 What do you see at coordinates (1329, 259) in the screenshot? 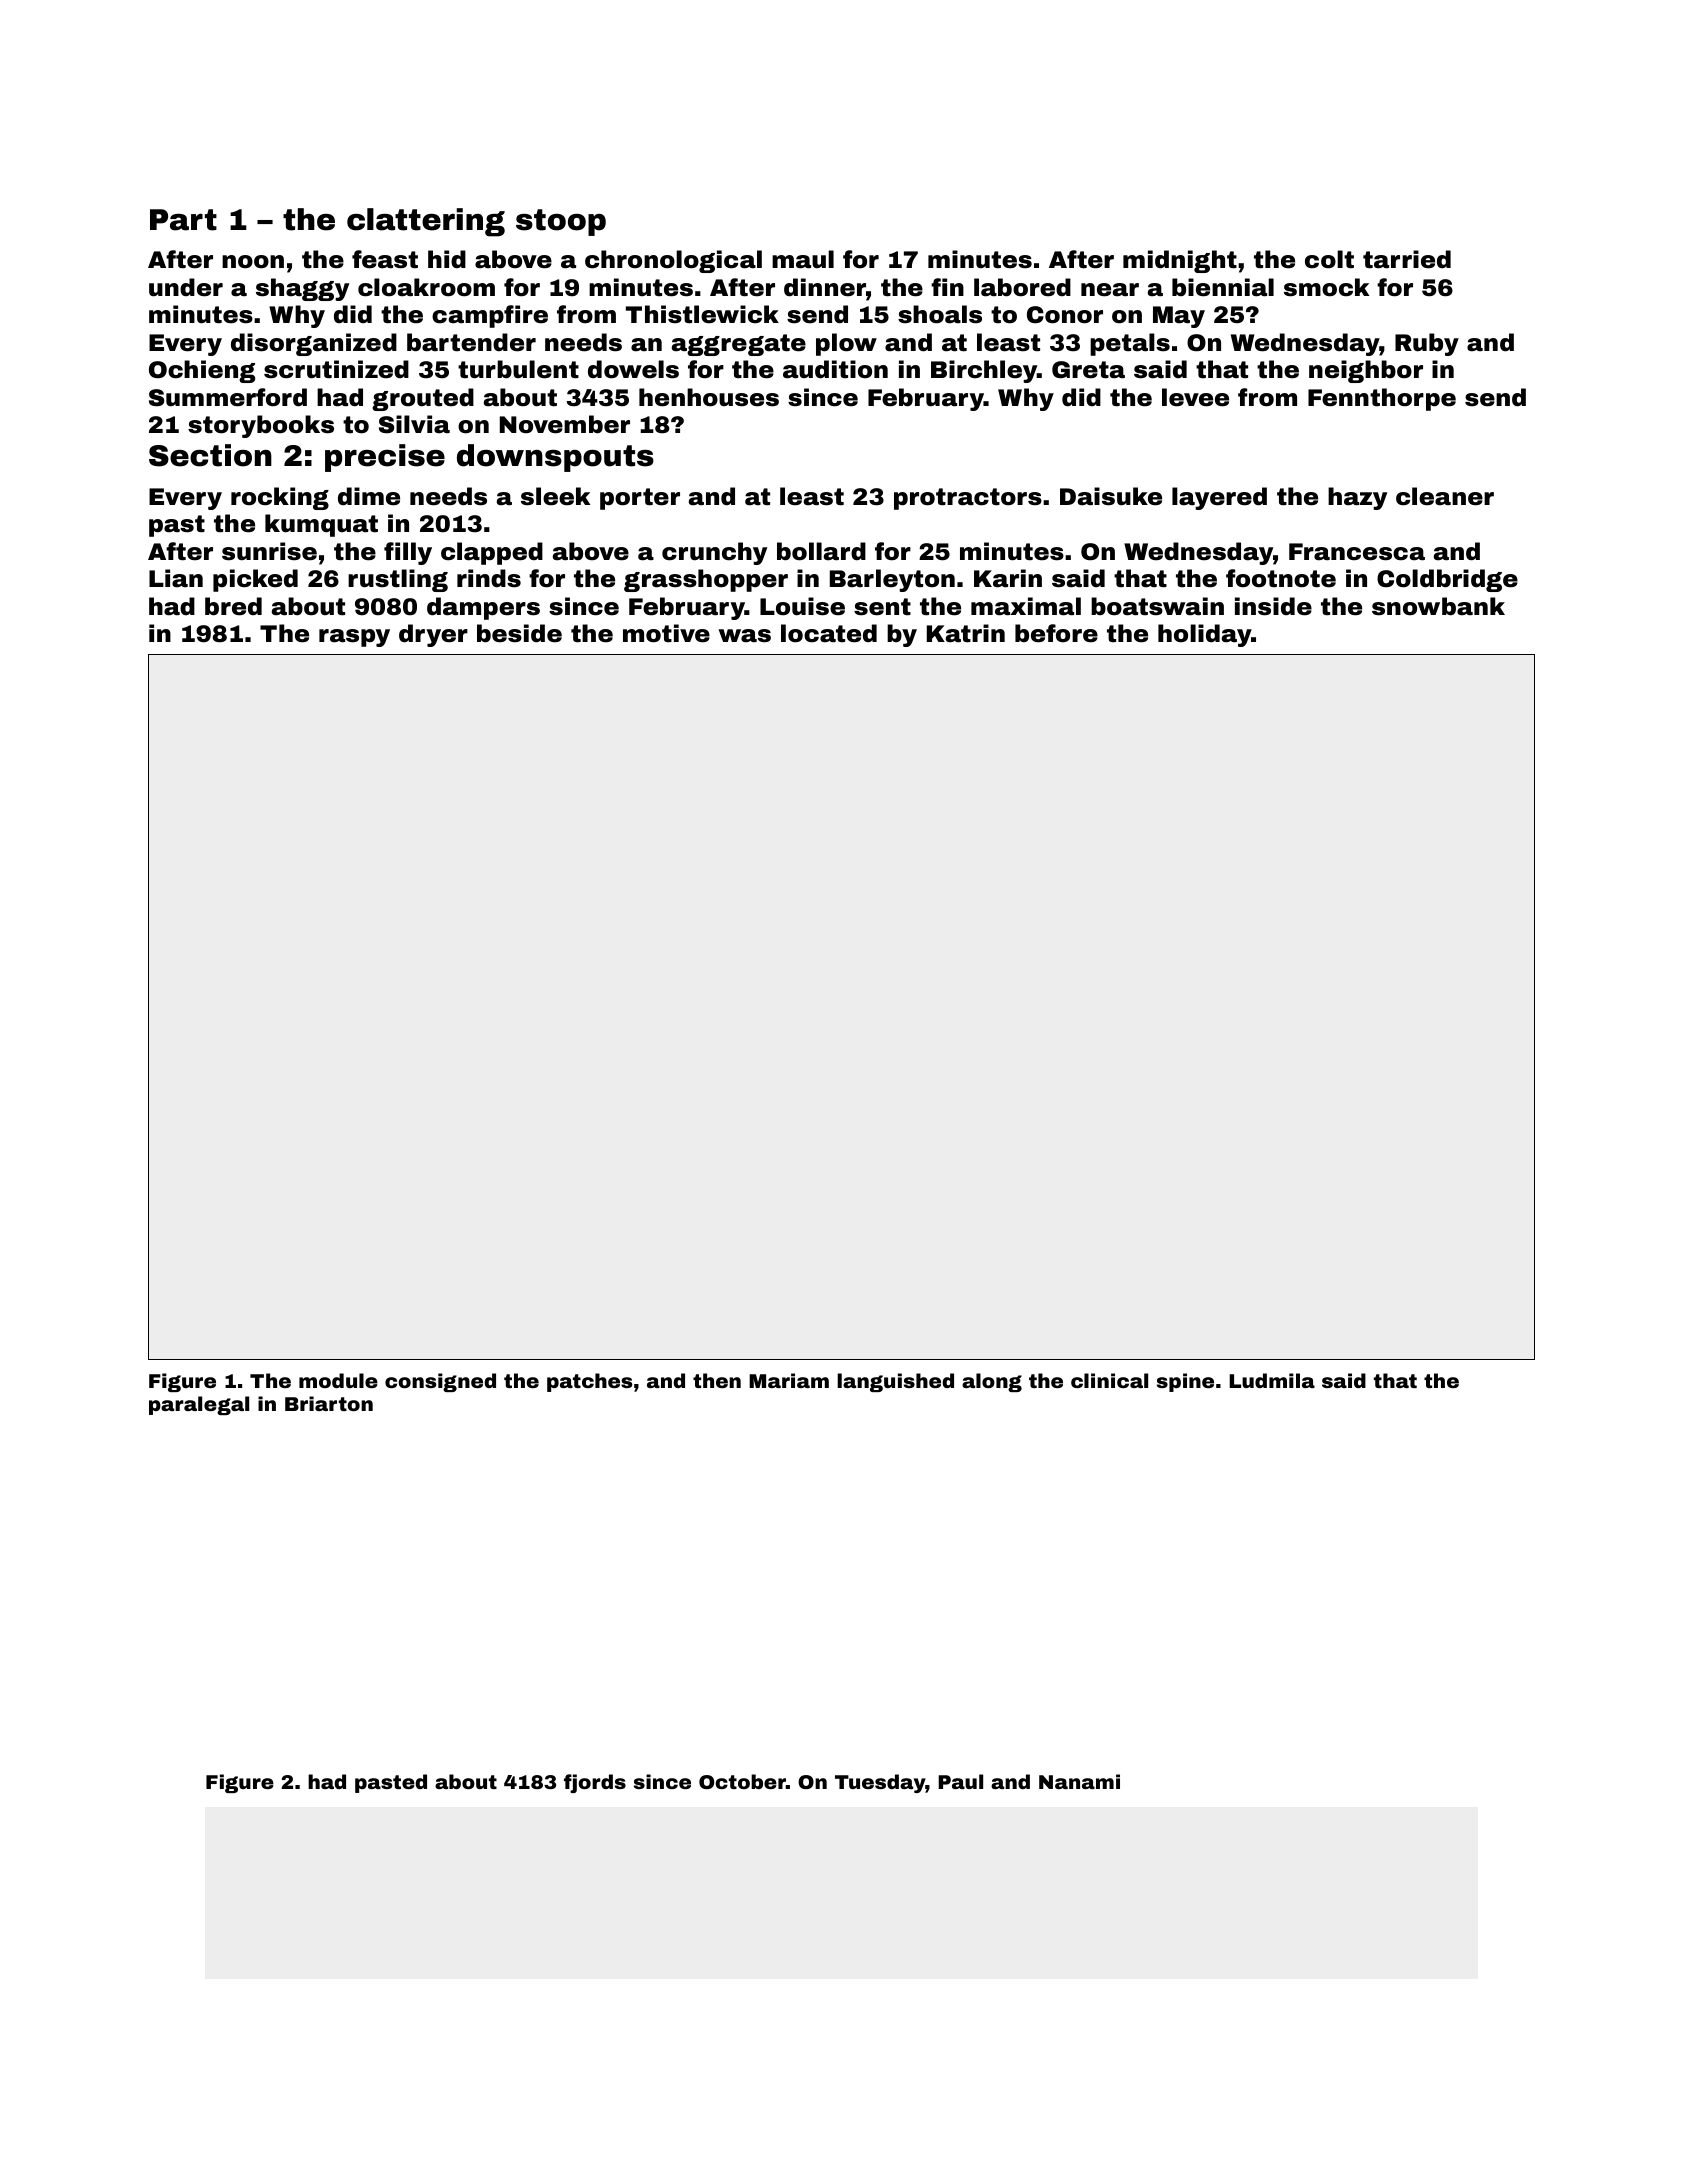
I see `colt` at bounding box center [1329, 259].
